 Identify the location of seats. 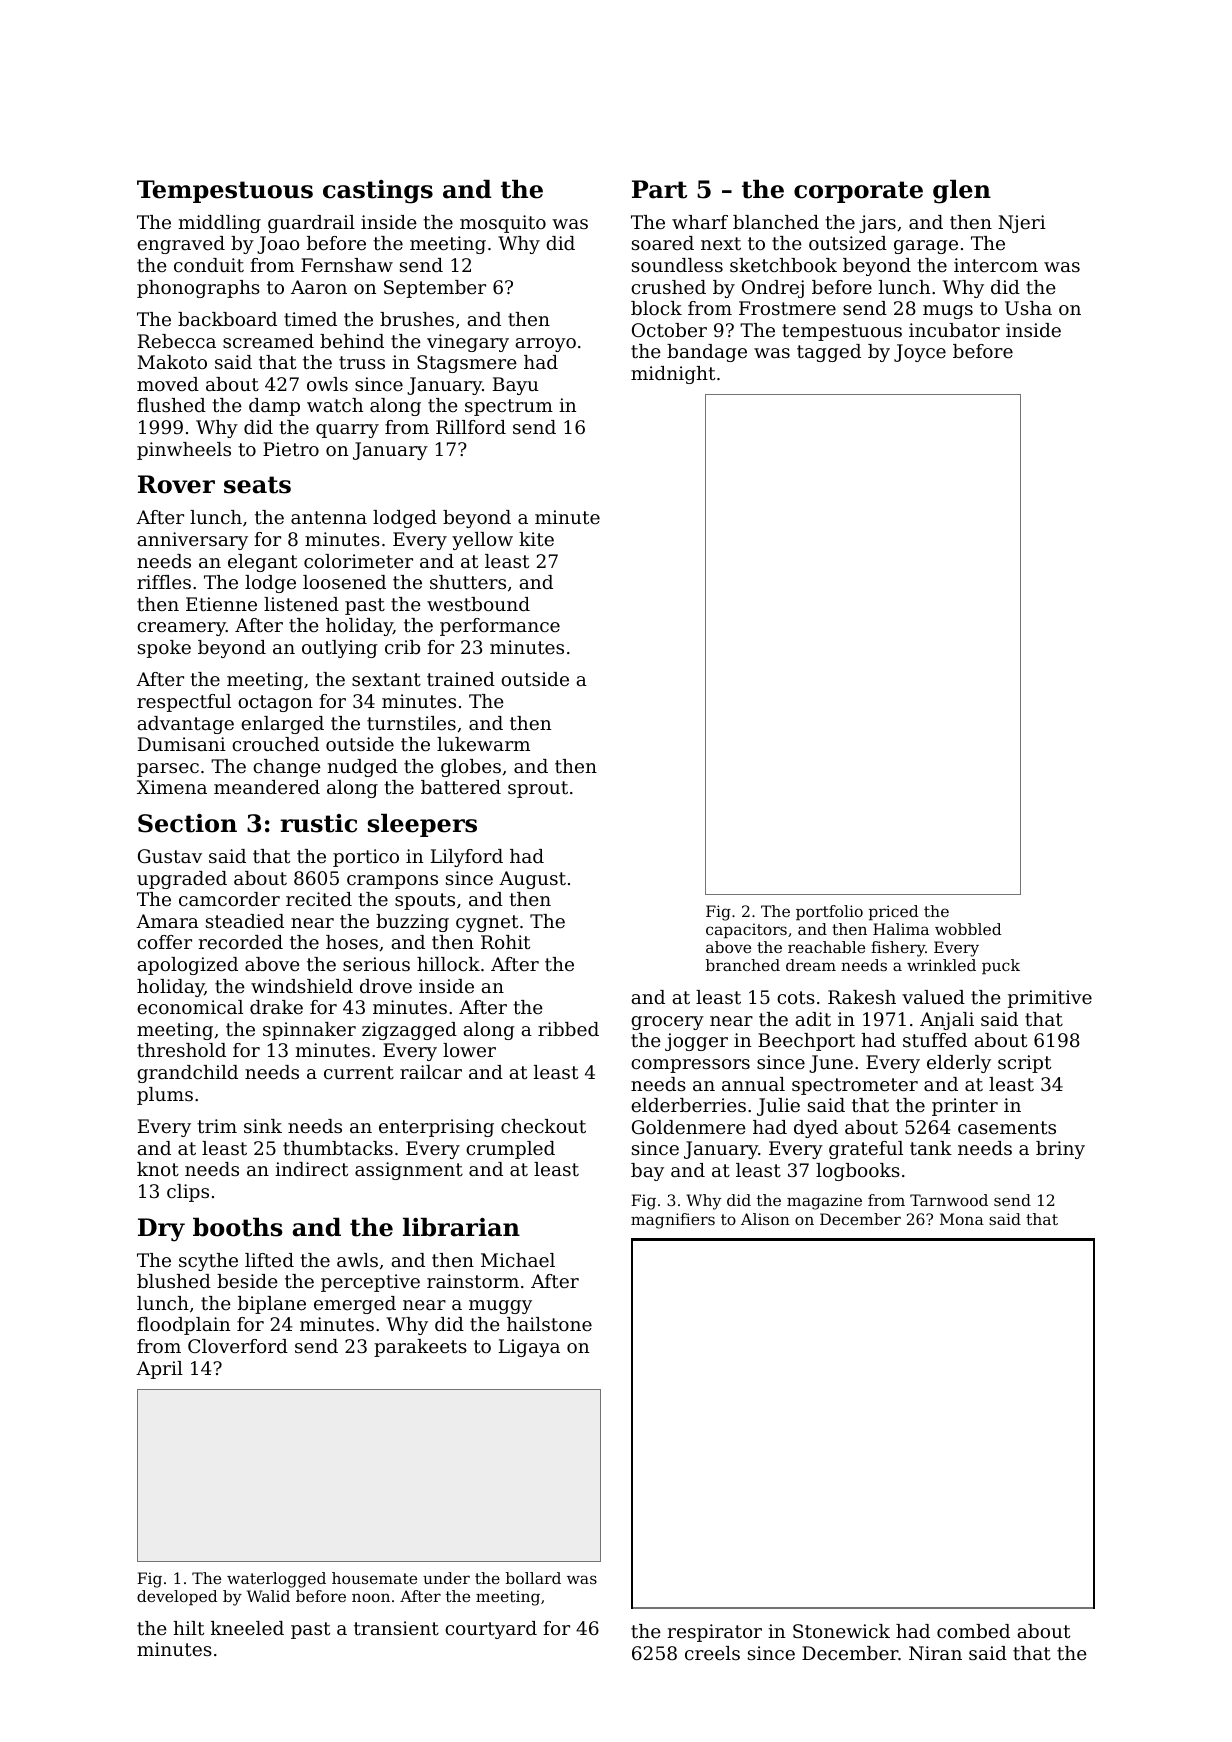
(257, 485).
